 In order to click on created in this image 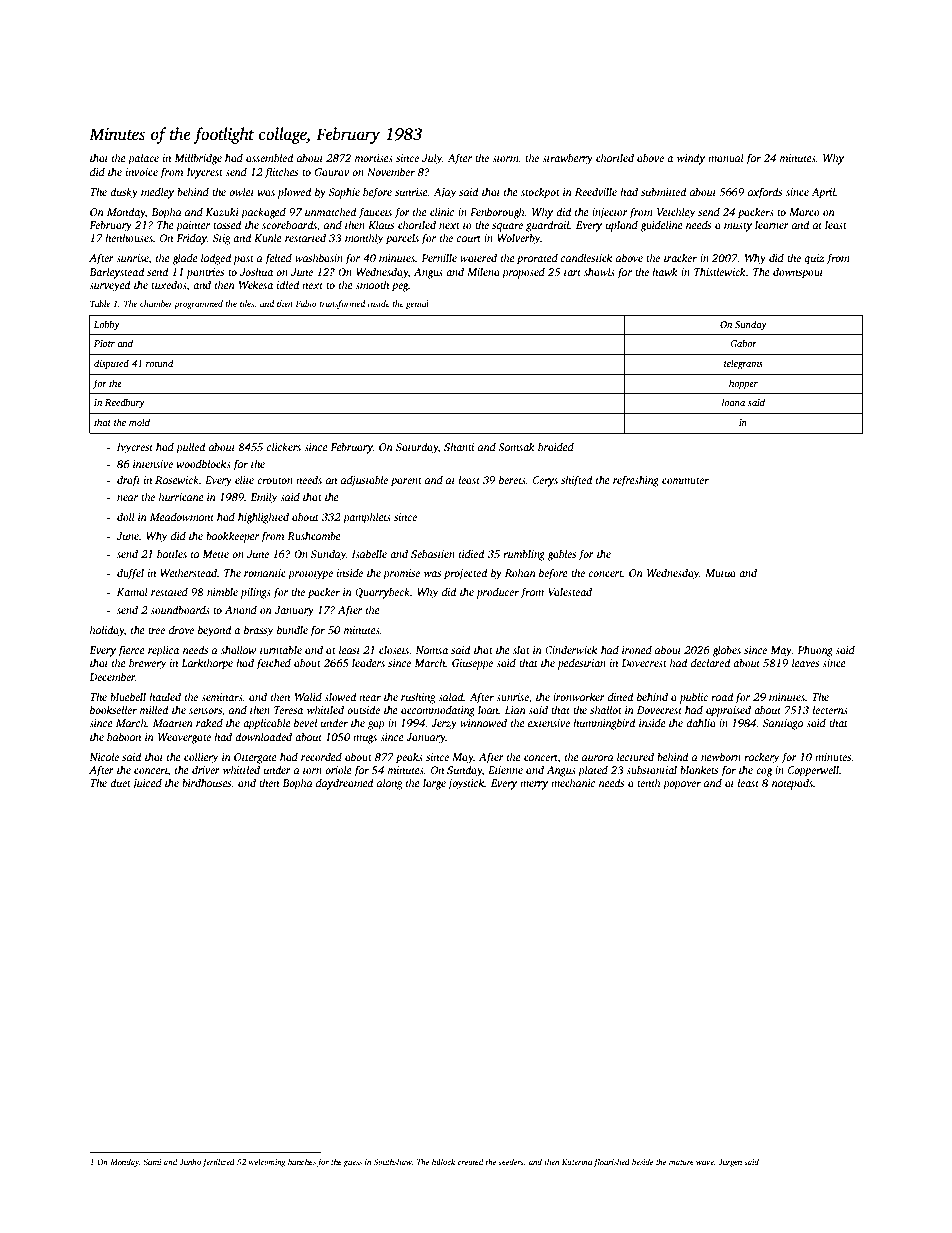, I will do `click(470, 1162)`.
